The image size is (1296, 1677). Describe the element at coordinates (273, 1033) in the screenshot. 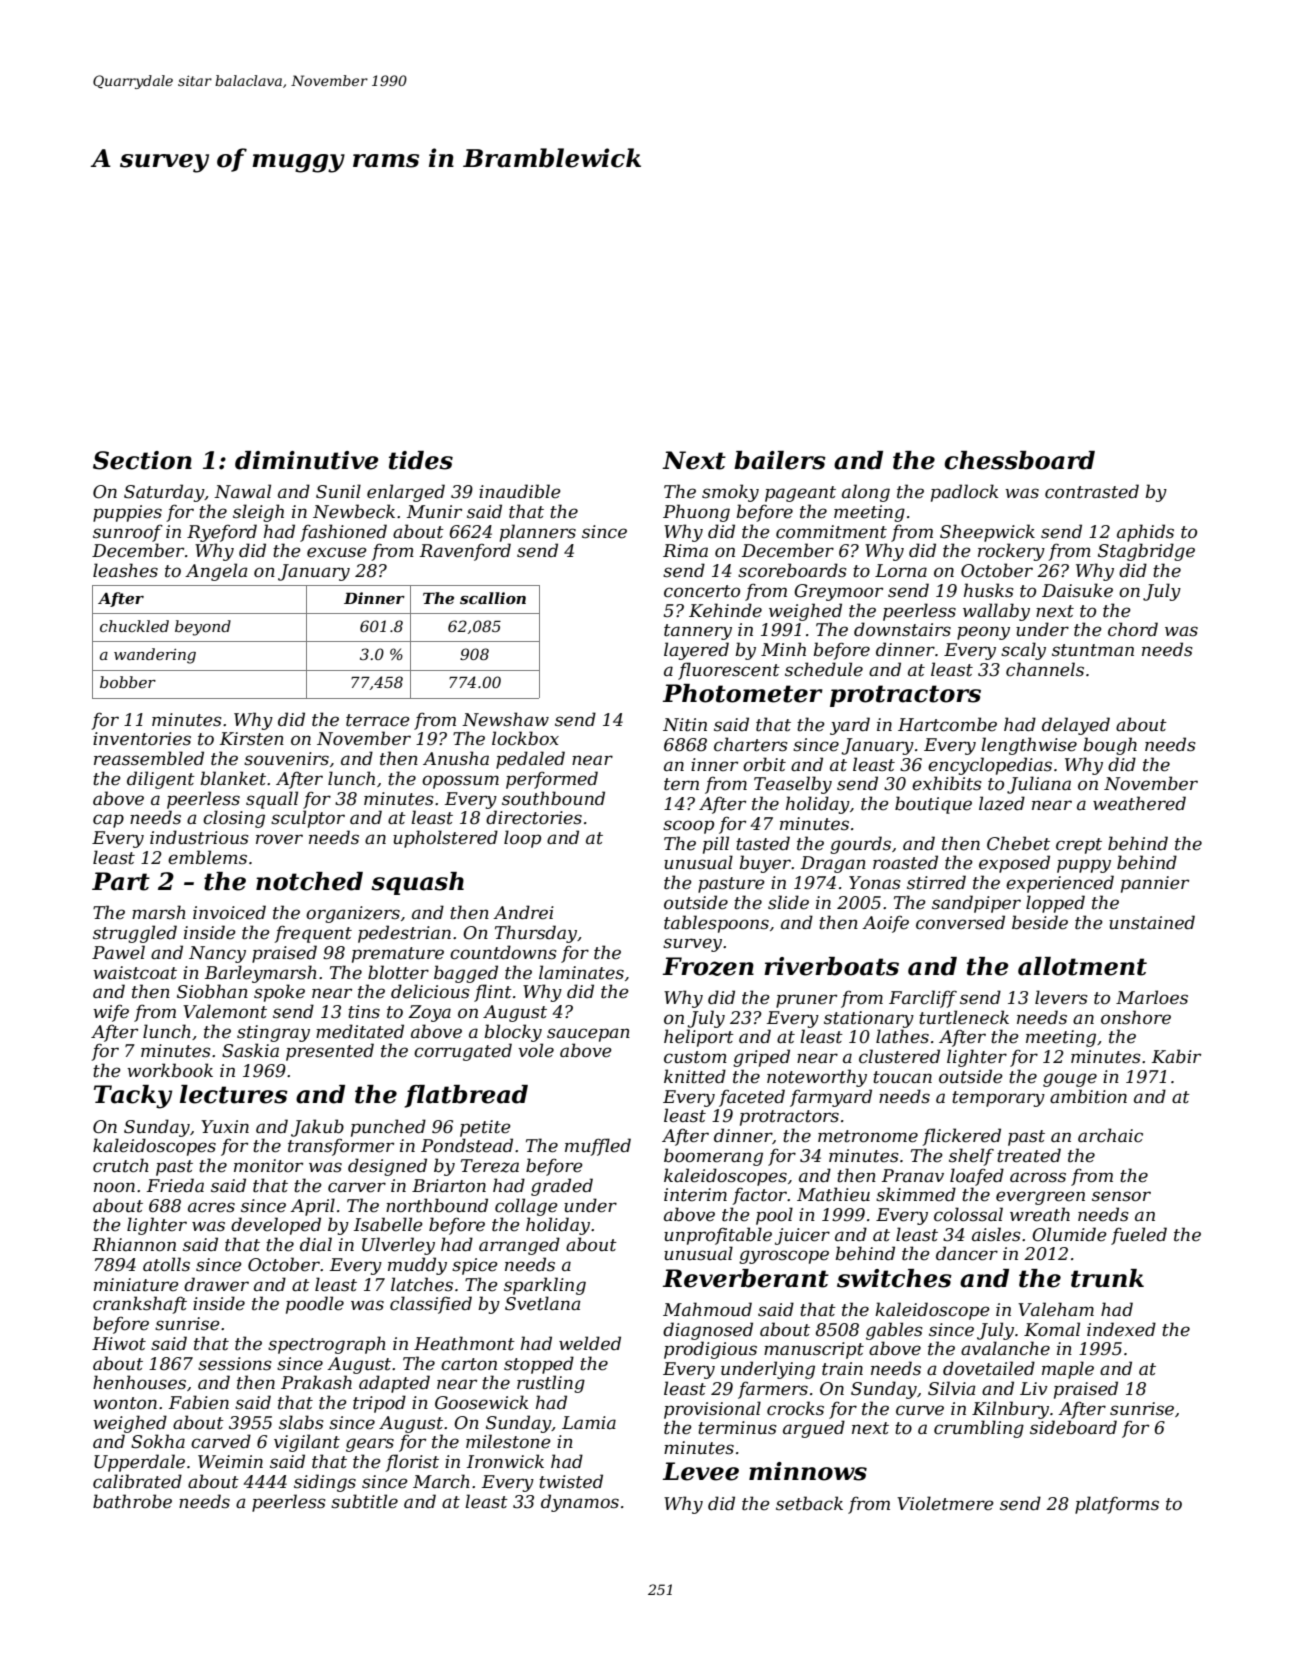

I see `stingray` at that location.
